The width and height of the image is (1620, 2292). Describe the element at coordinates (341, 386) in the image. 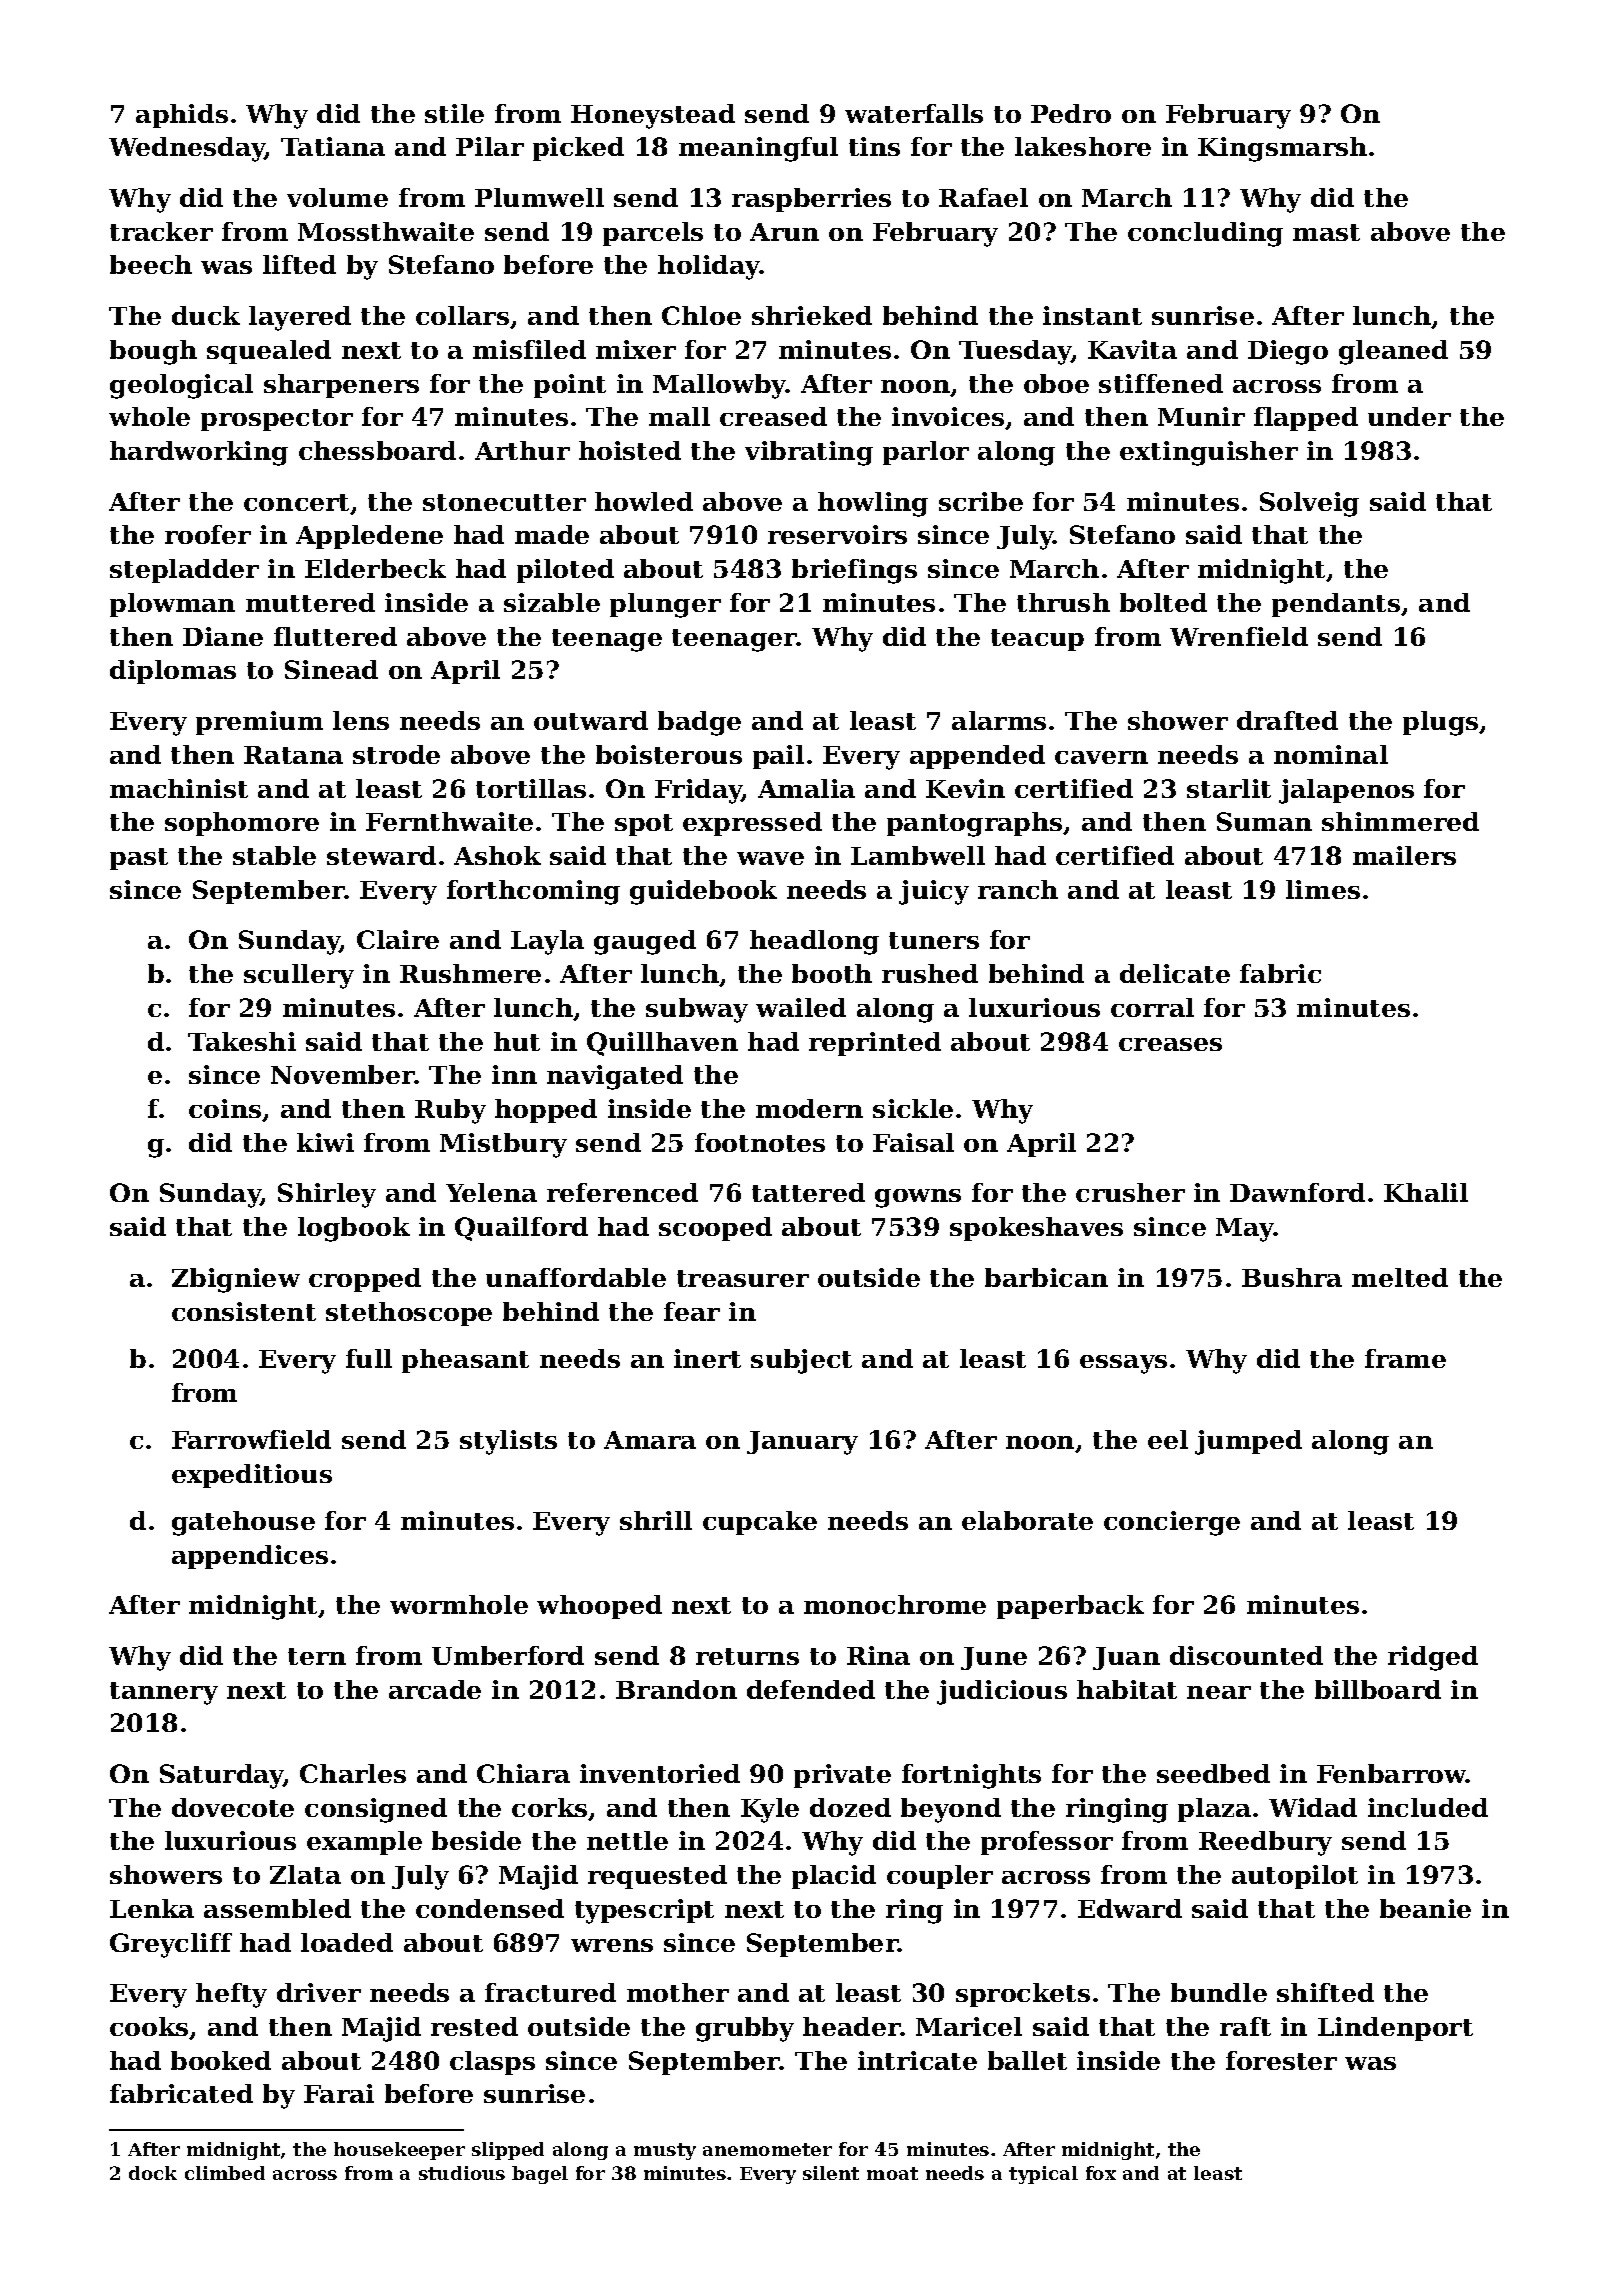

I see `sharpeners` at that location.
